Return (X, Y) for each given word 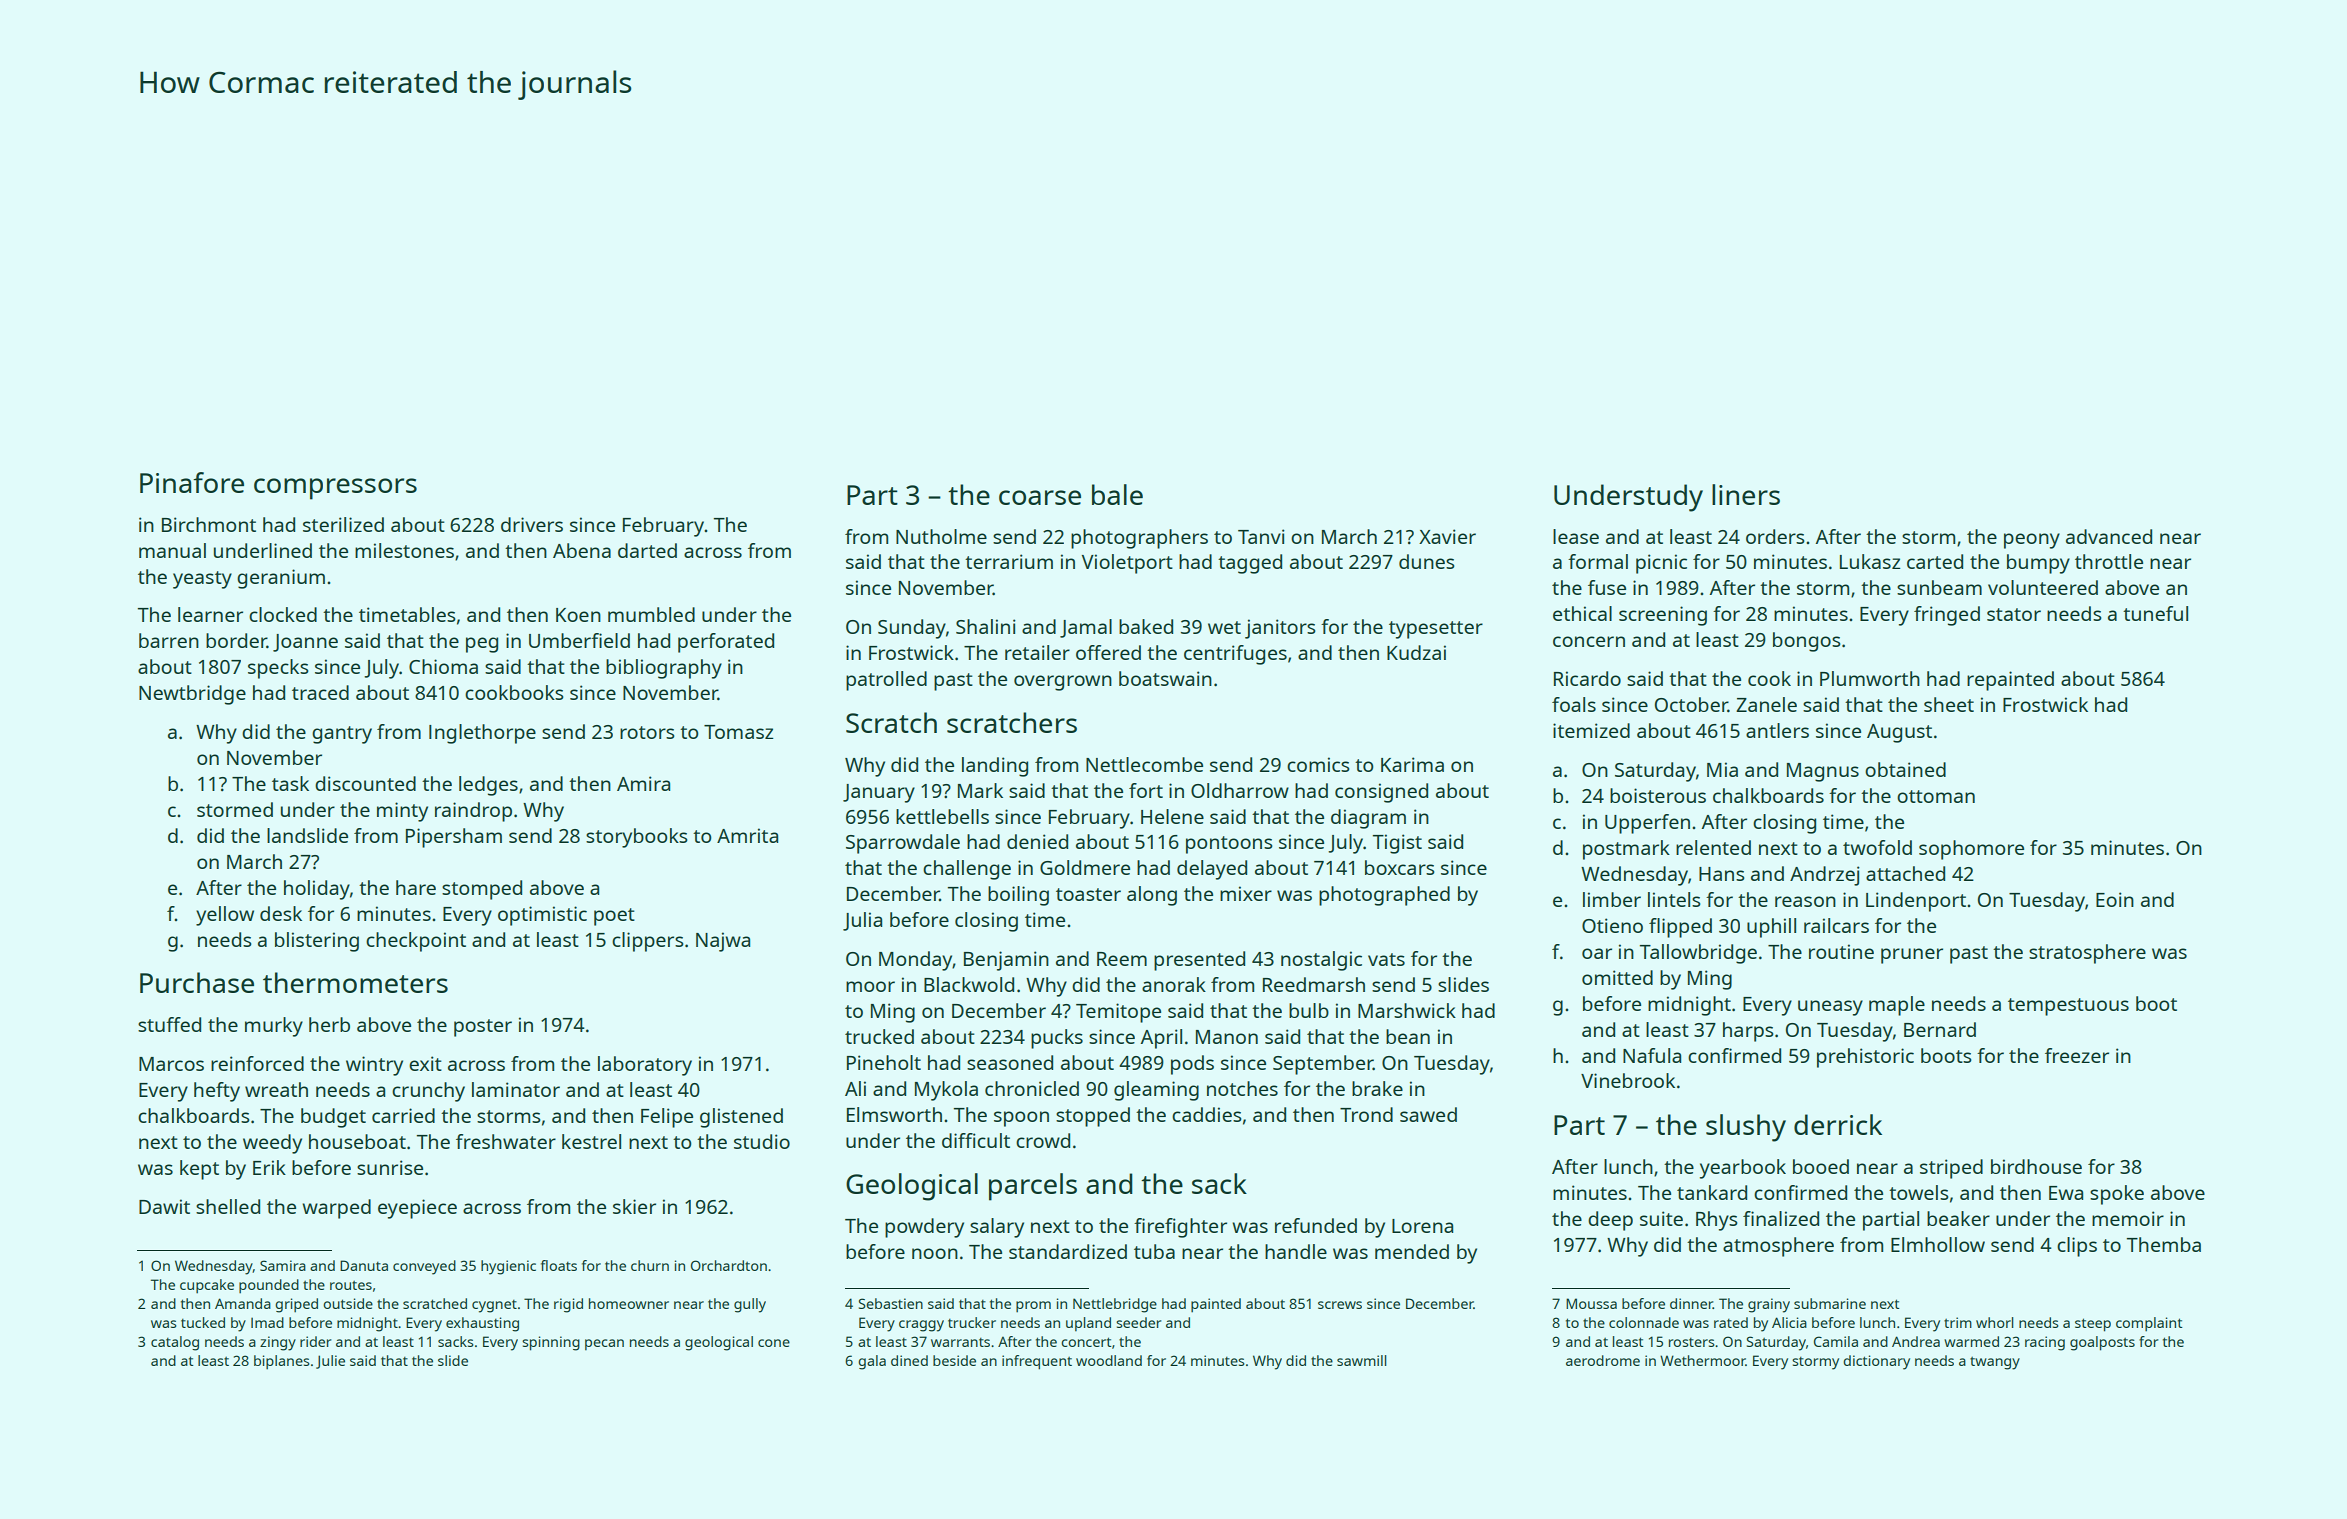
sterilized (343, 524)
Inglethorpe (482, 734)
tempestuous (2068, 1007)
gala (872, 1362)
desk (281, 913)
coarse (1040, 497)
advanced (2109, 536)
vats (1386, 959)
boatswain (1165, 678)
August (1899, 733)
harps (1748, 1032)
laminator (516, 1089)
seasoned (1010, 1062)
